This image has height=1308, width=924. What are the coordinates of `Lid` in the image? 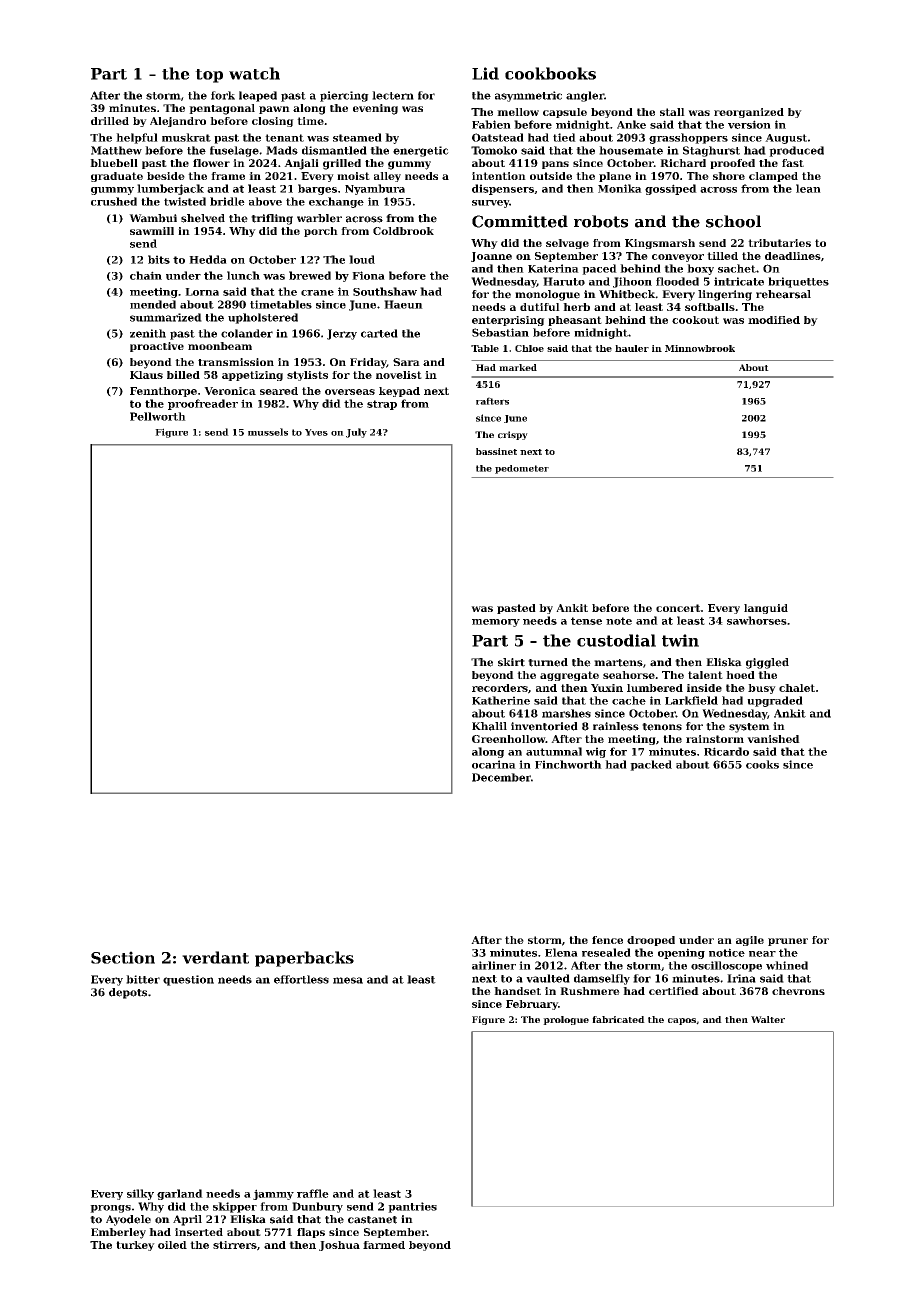 It's located at (485, 73).
